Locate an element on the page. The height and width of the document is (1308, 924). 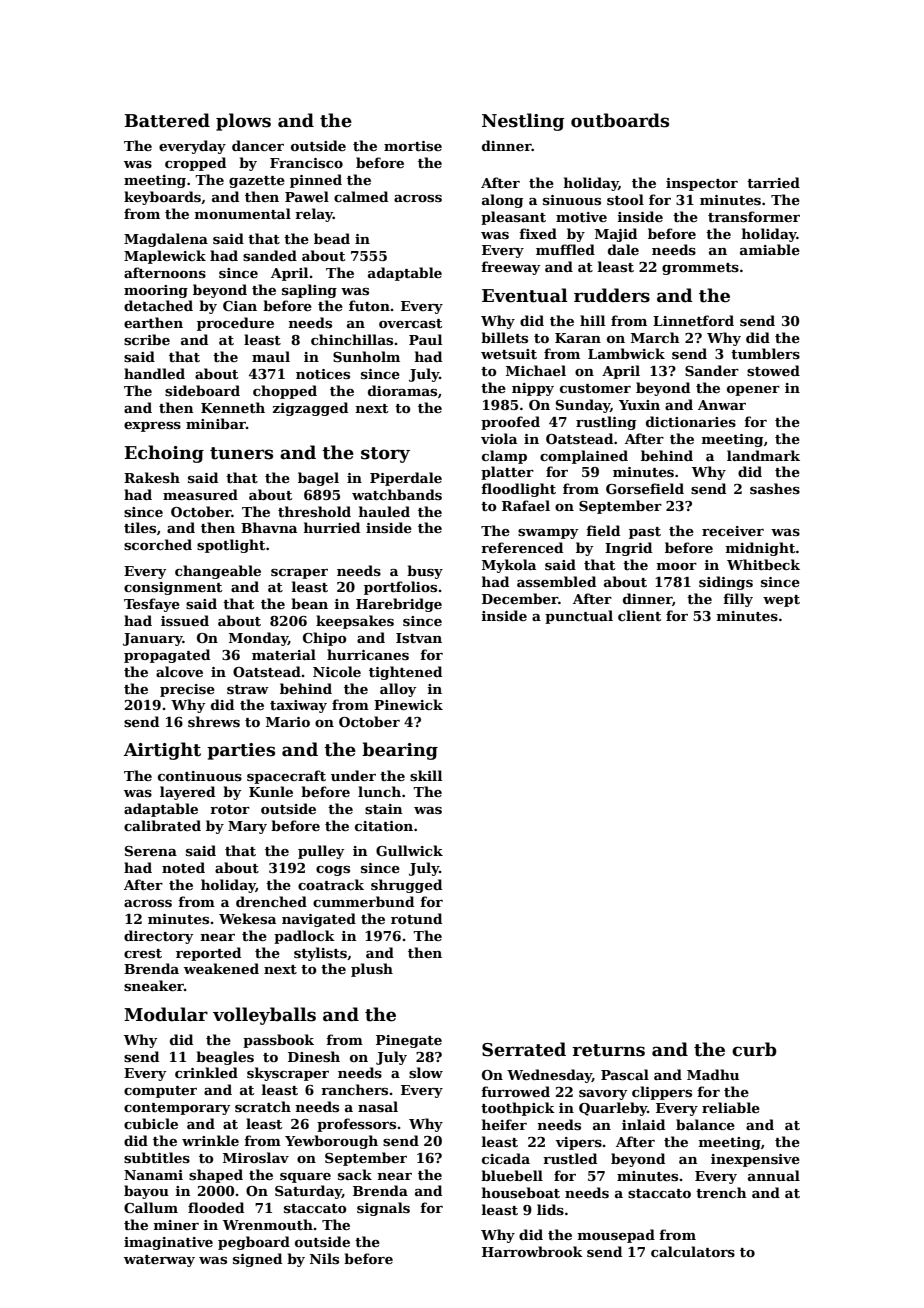
punctual is located at coordinates (579, 617).
